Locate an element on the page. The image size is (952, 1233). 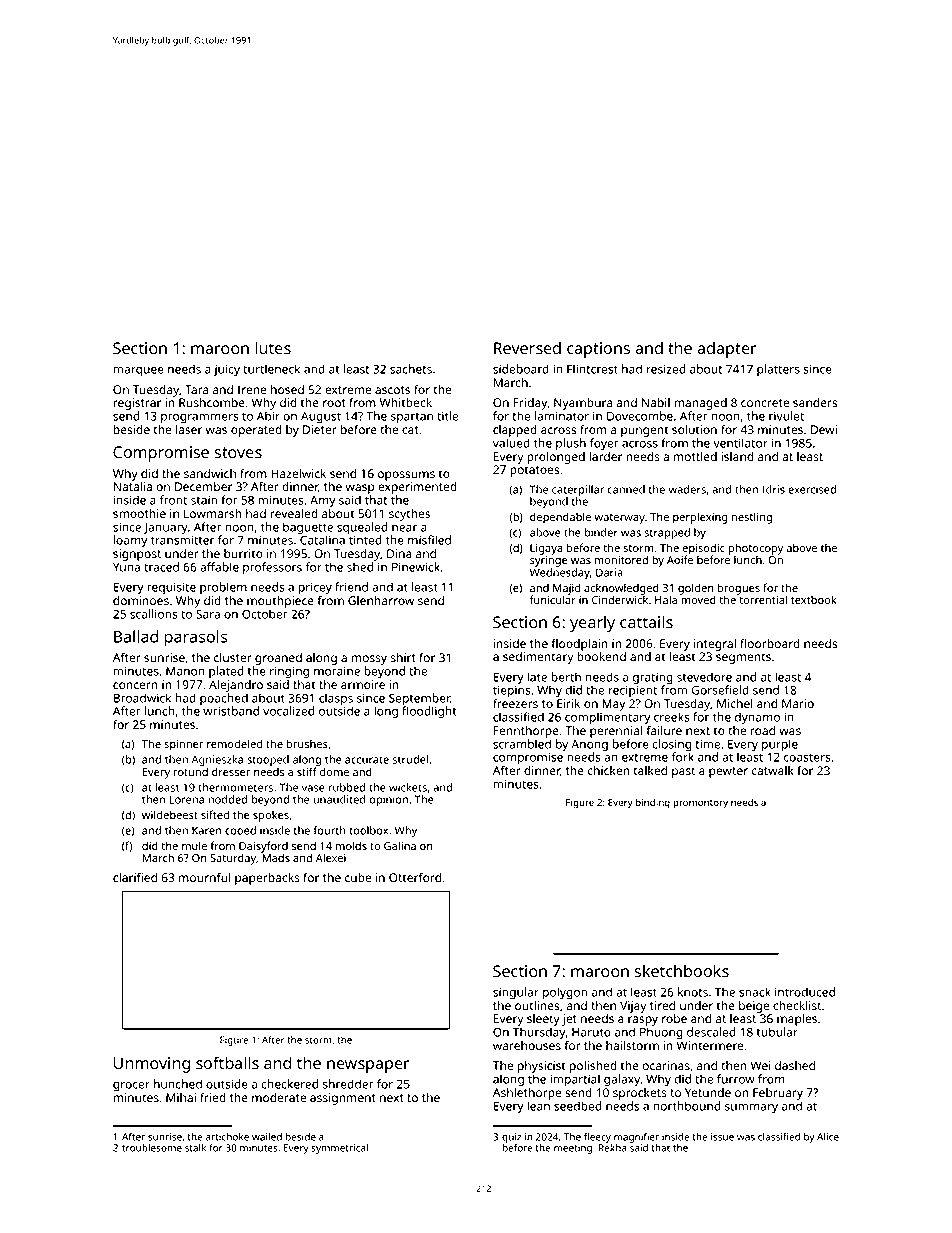
Friday is located at coordinates (530, 404).
